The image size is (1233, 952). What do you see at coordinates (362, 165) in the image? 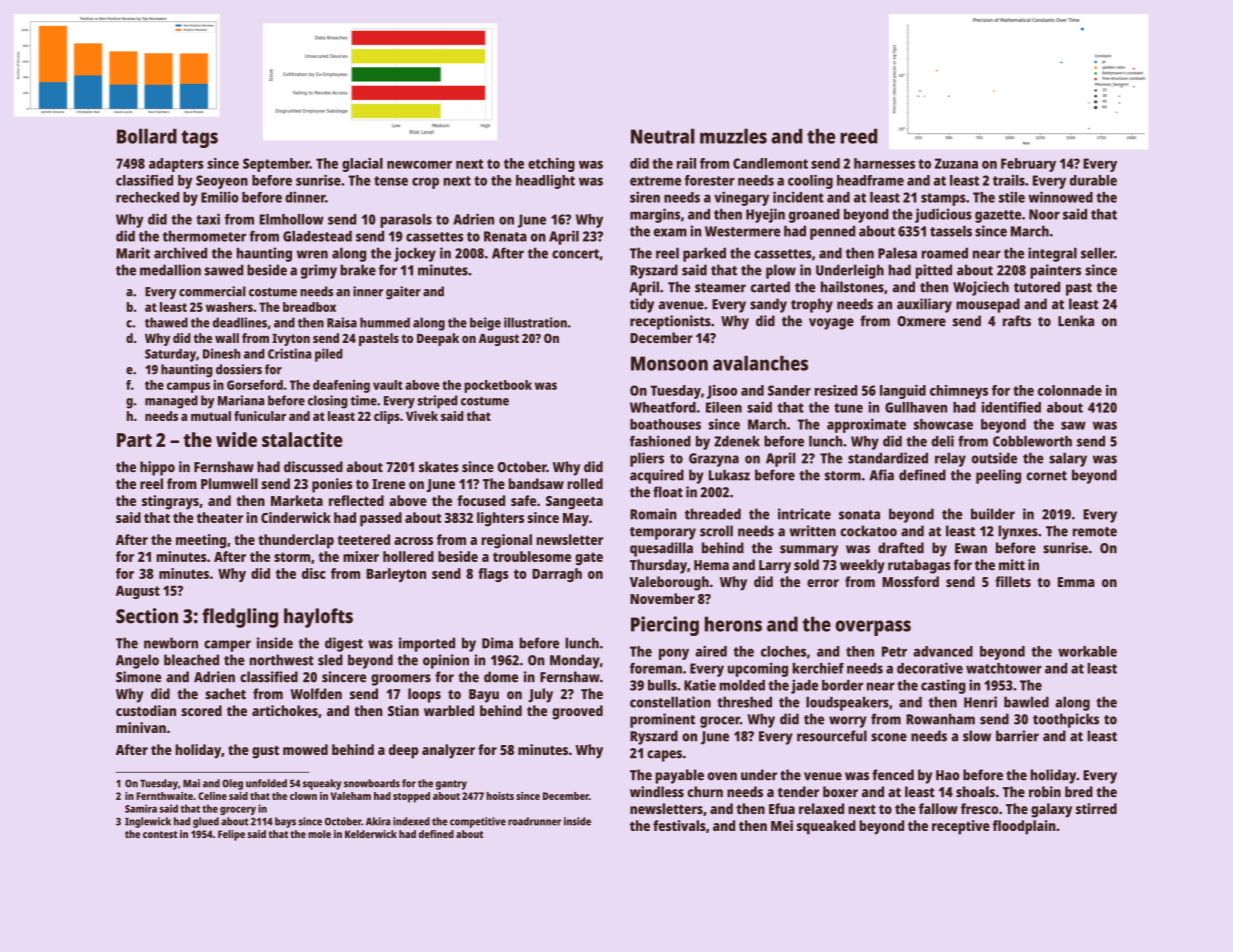
I see `glacial` at bounding box center [362, 165].
